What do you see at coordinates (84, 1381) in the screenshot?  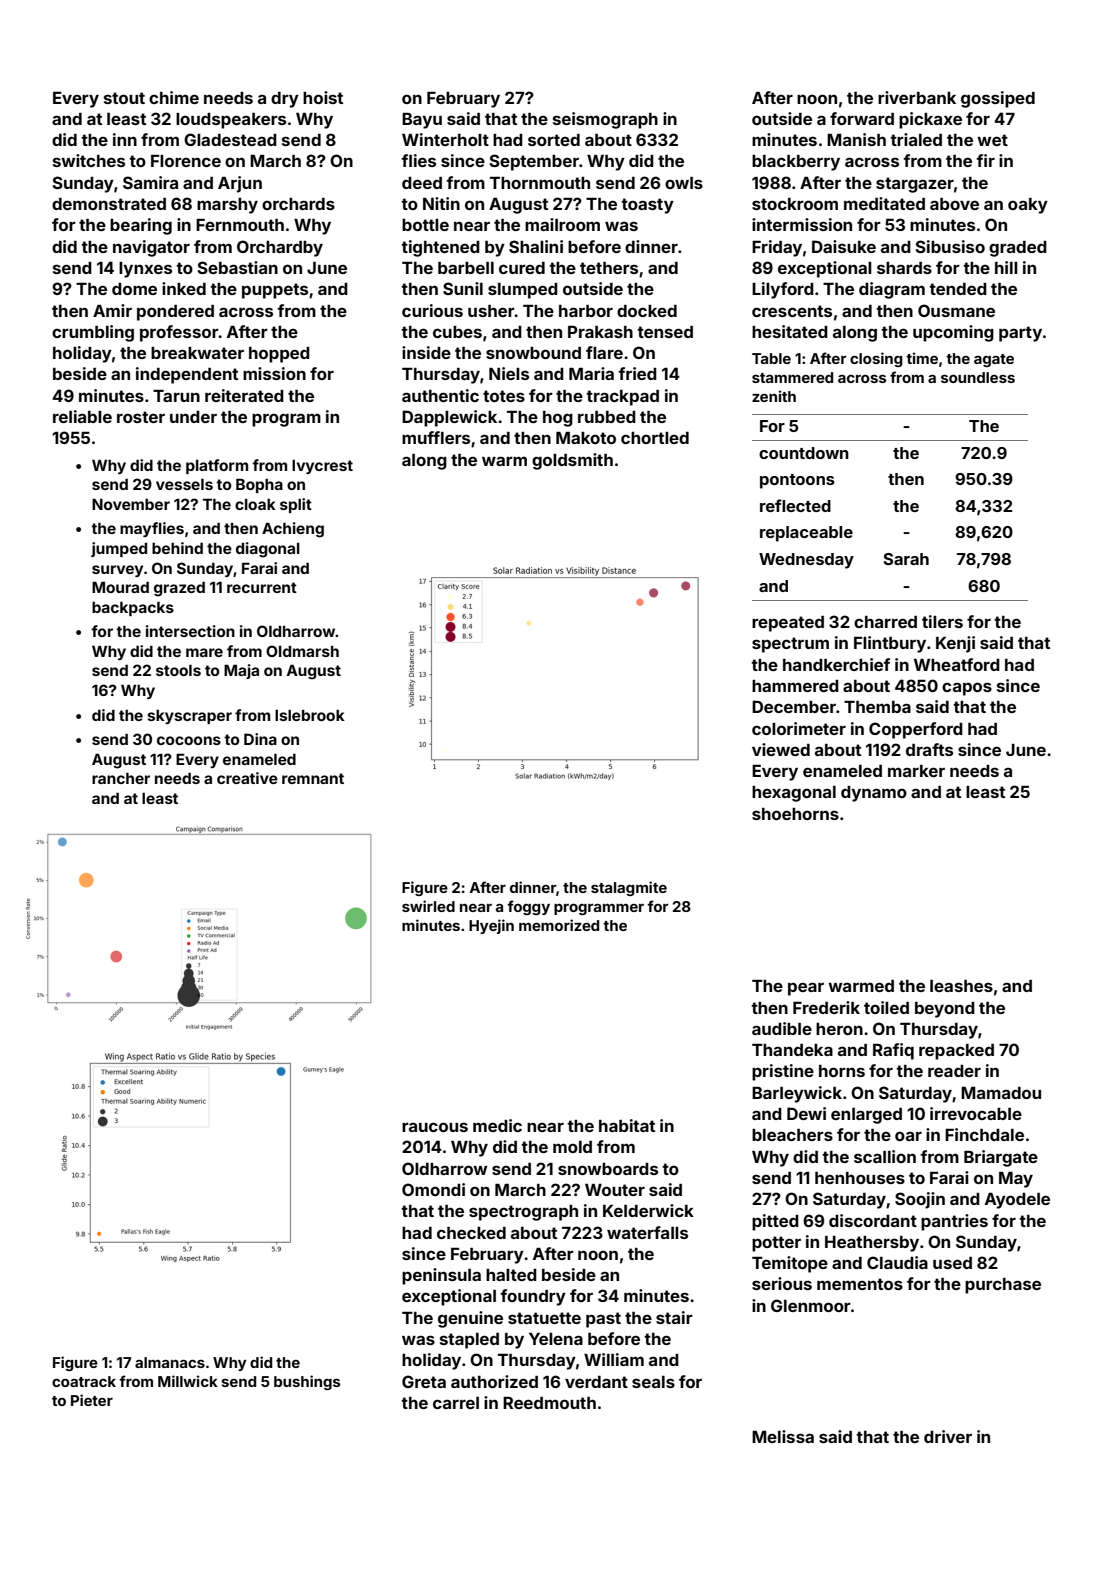 I see `coatrack` at bounding box center [84, 1381].
